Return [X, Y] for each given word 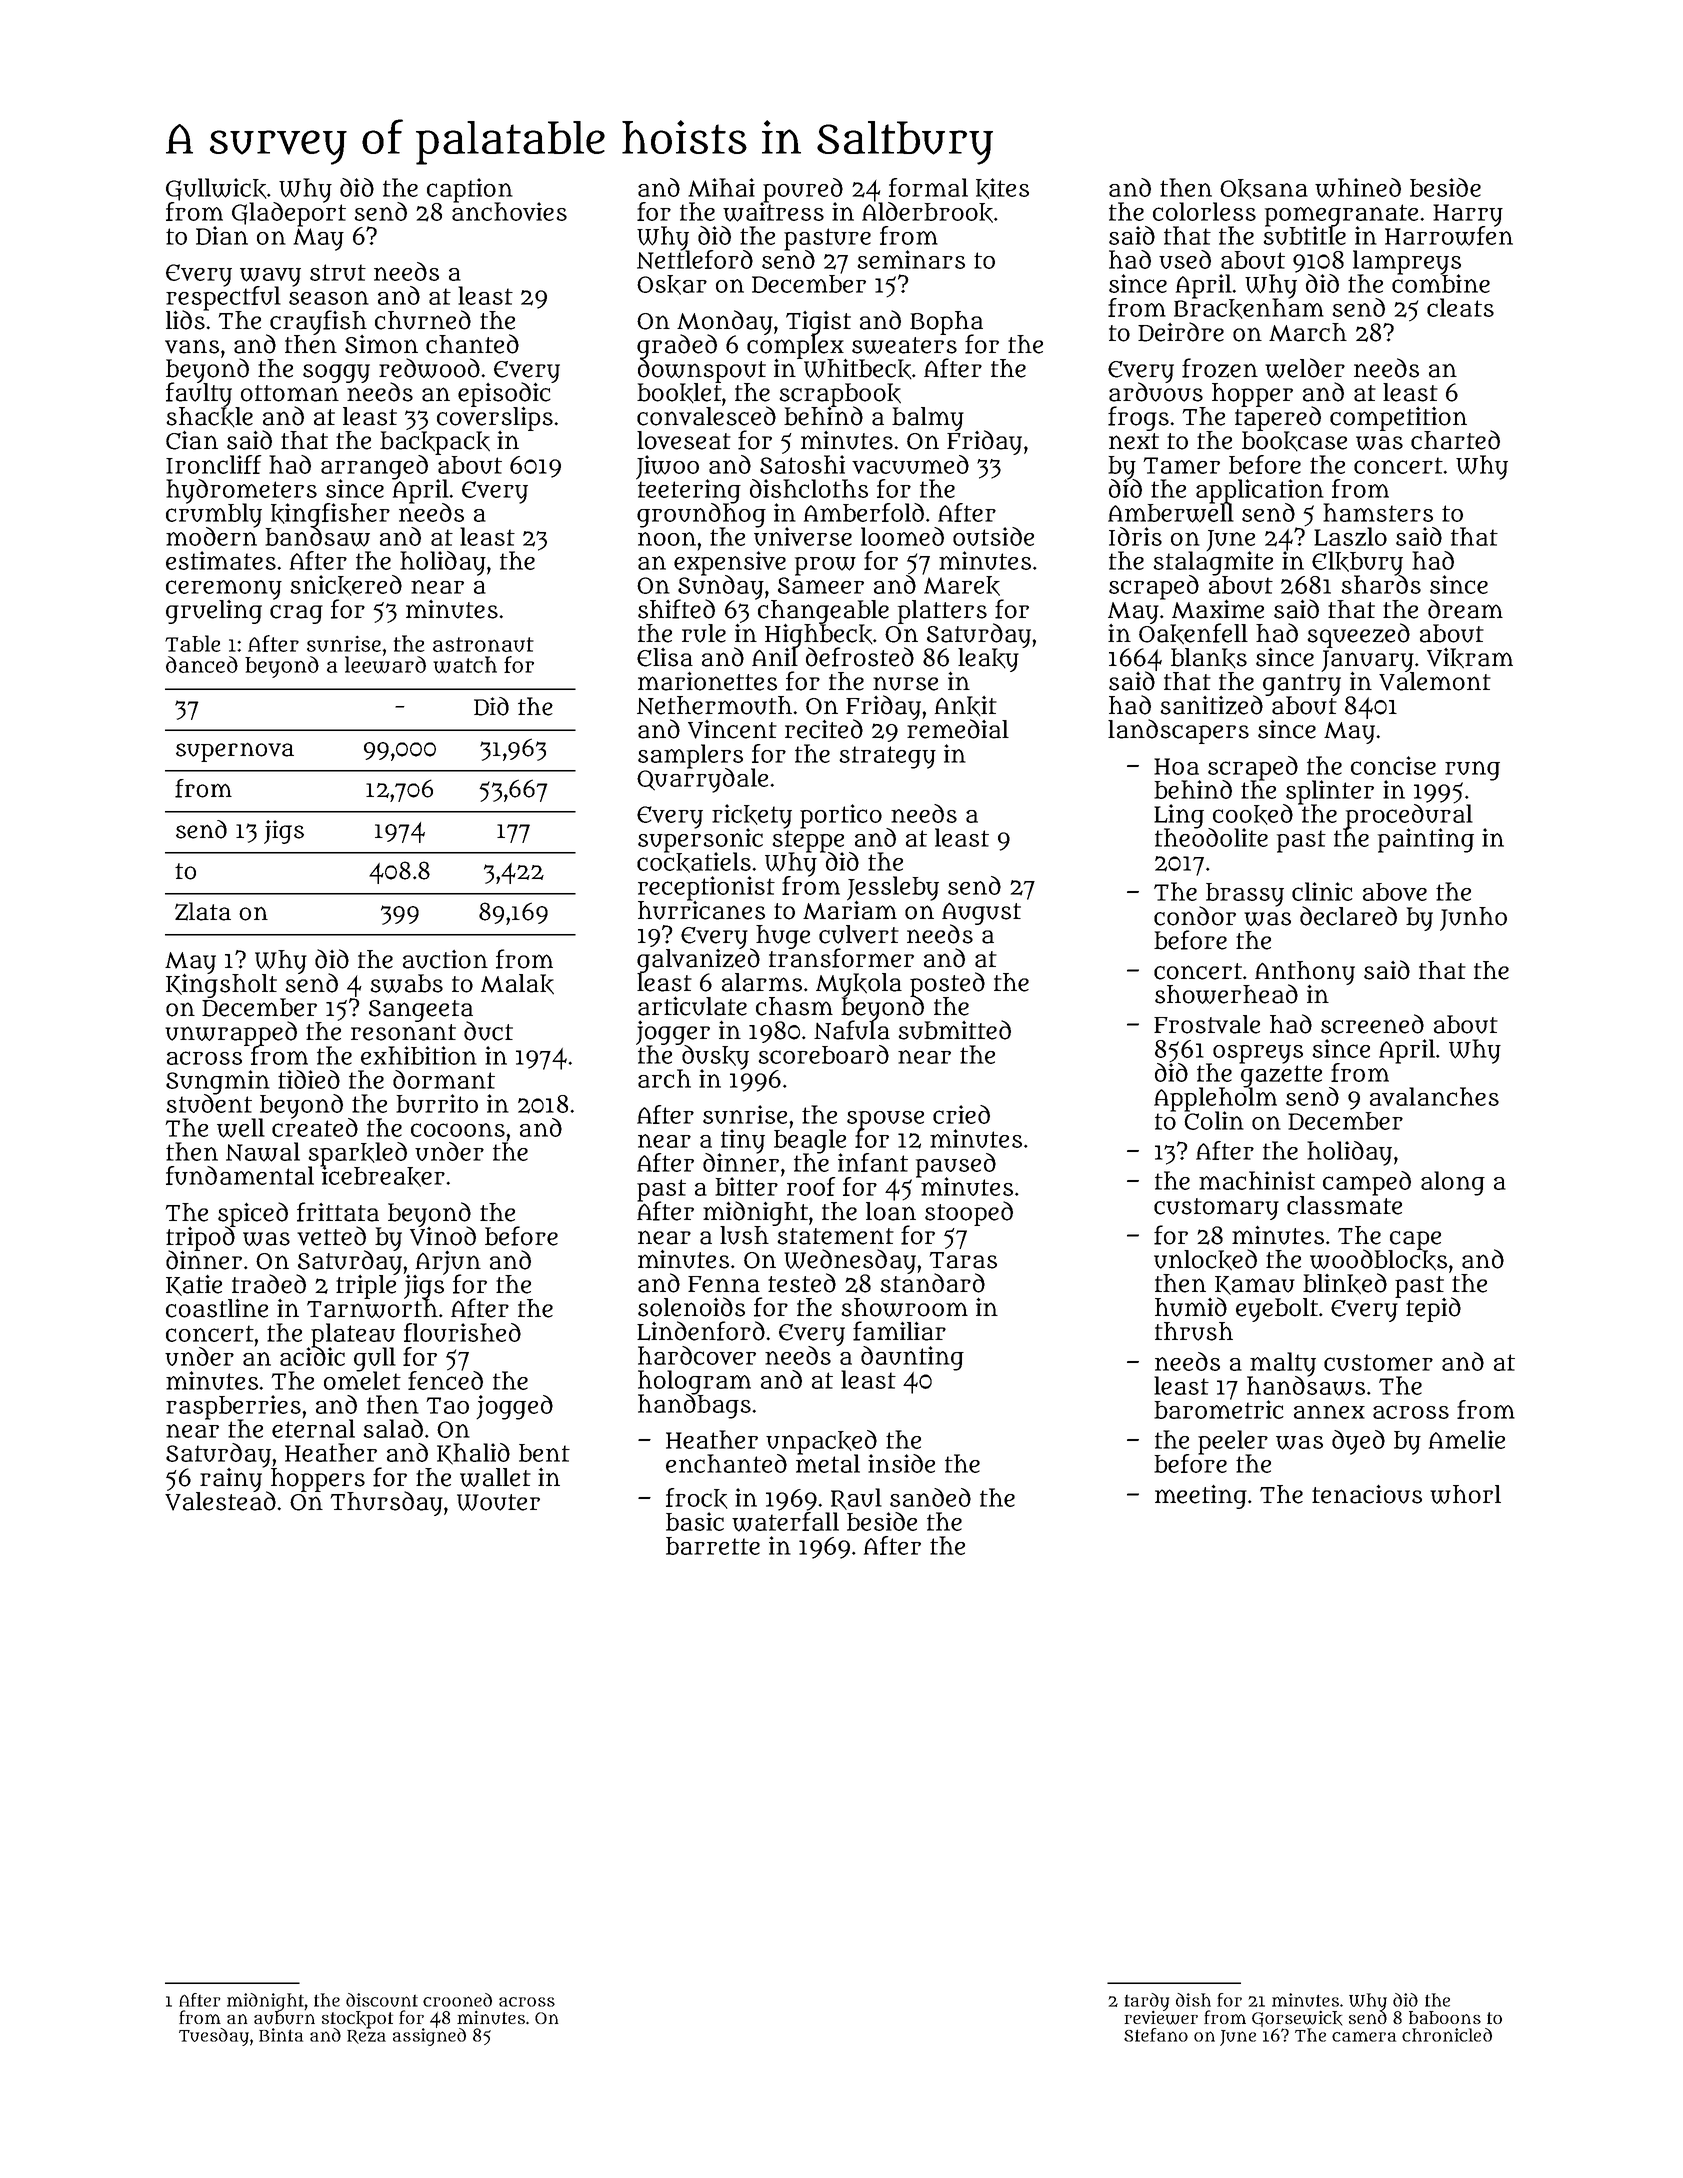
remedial [958, 729]
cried [961, 1114]
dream [1465, 609]
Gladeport [289, 214]
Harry [1468, 215]
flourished [462, 1332]
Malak [517, 984]
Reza [366, 2037]
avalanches [1434, 1096]
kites [1002, 188]
